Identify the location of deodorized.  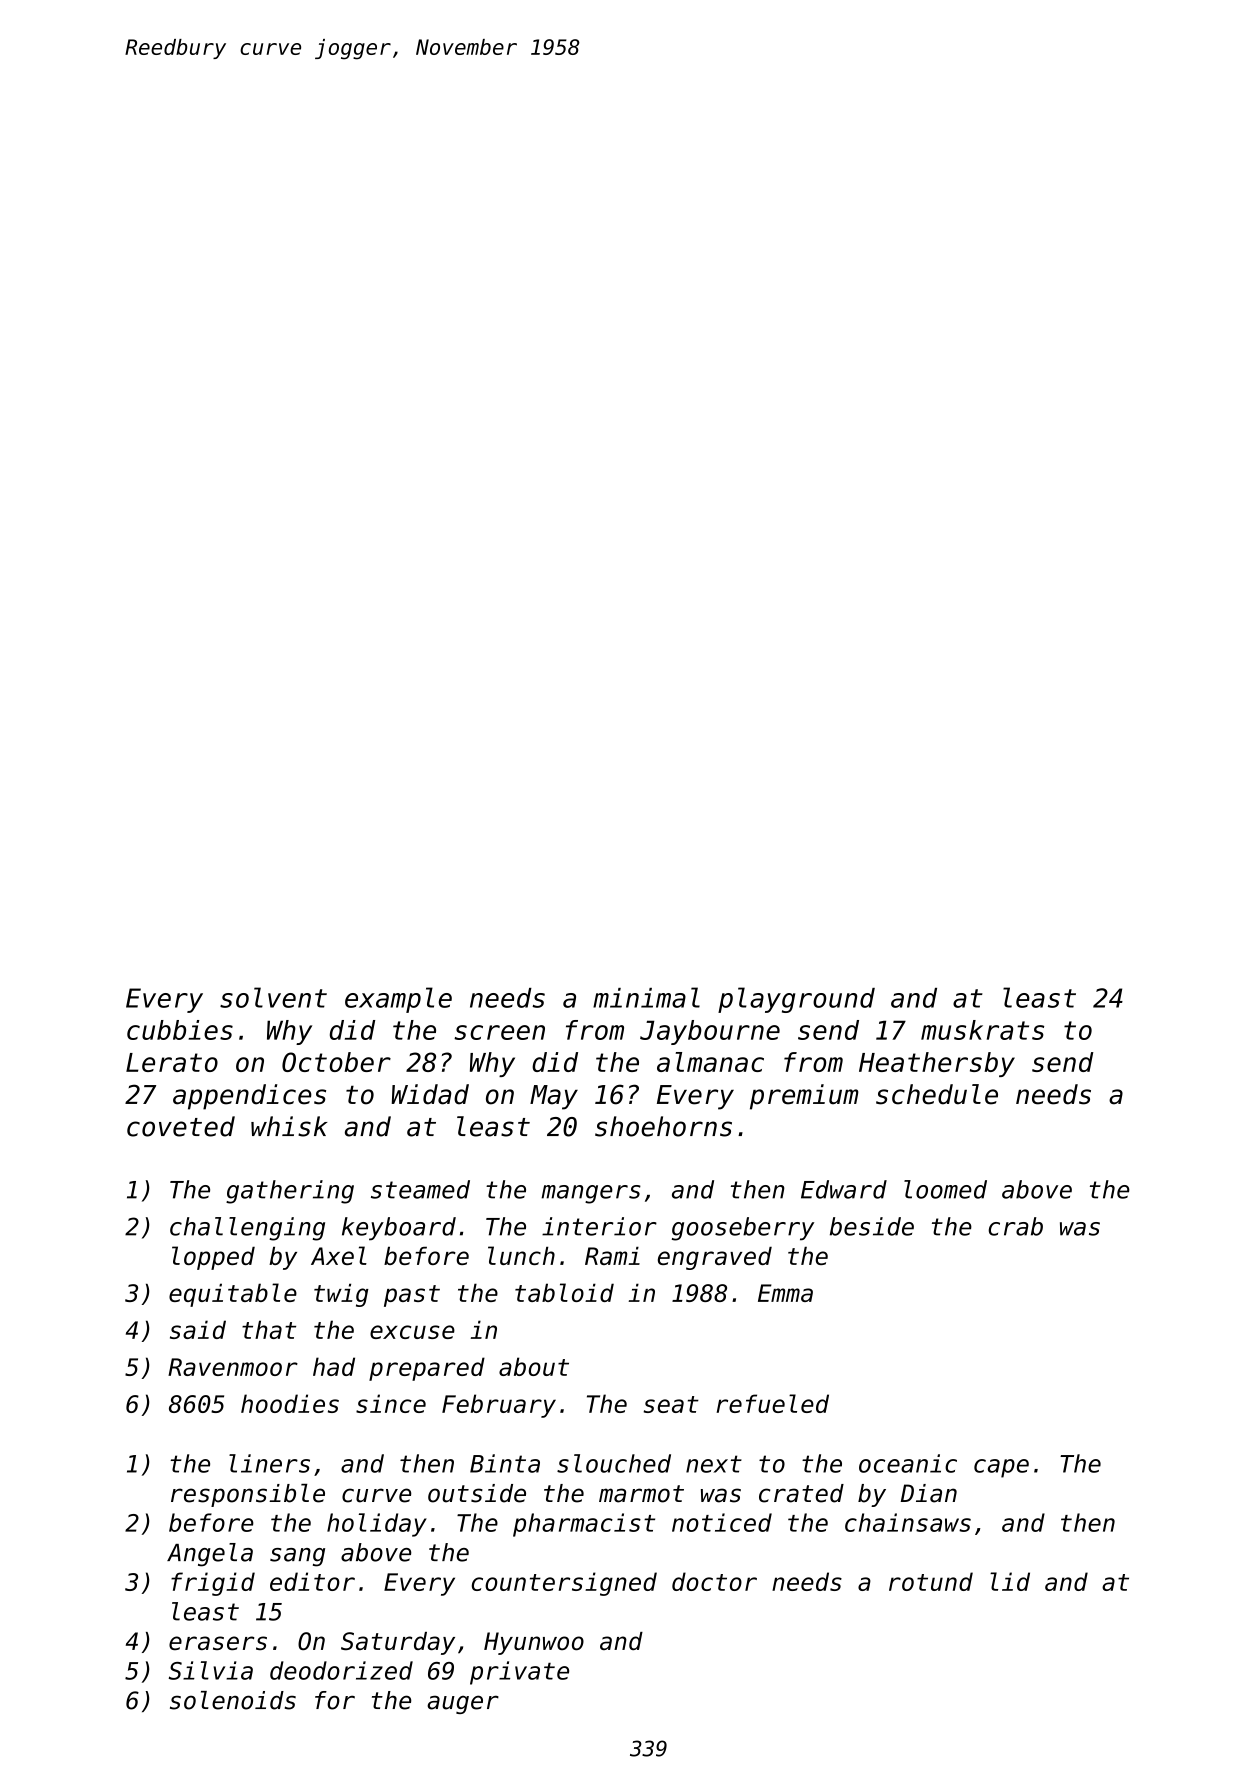
(341, 1670).
